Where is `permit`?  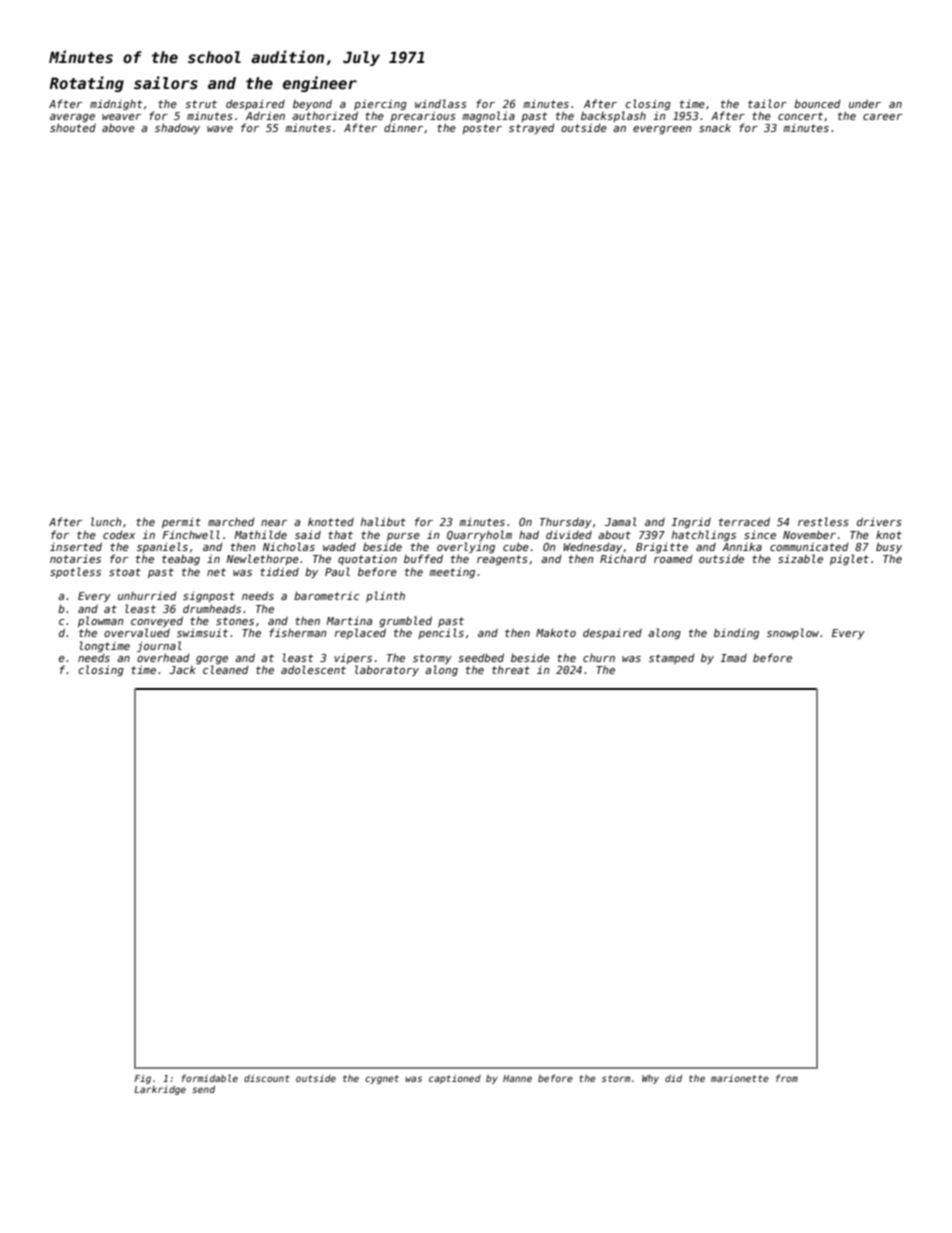
permit is located at coordinates (181, 522).
